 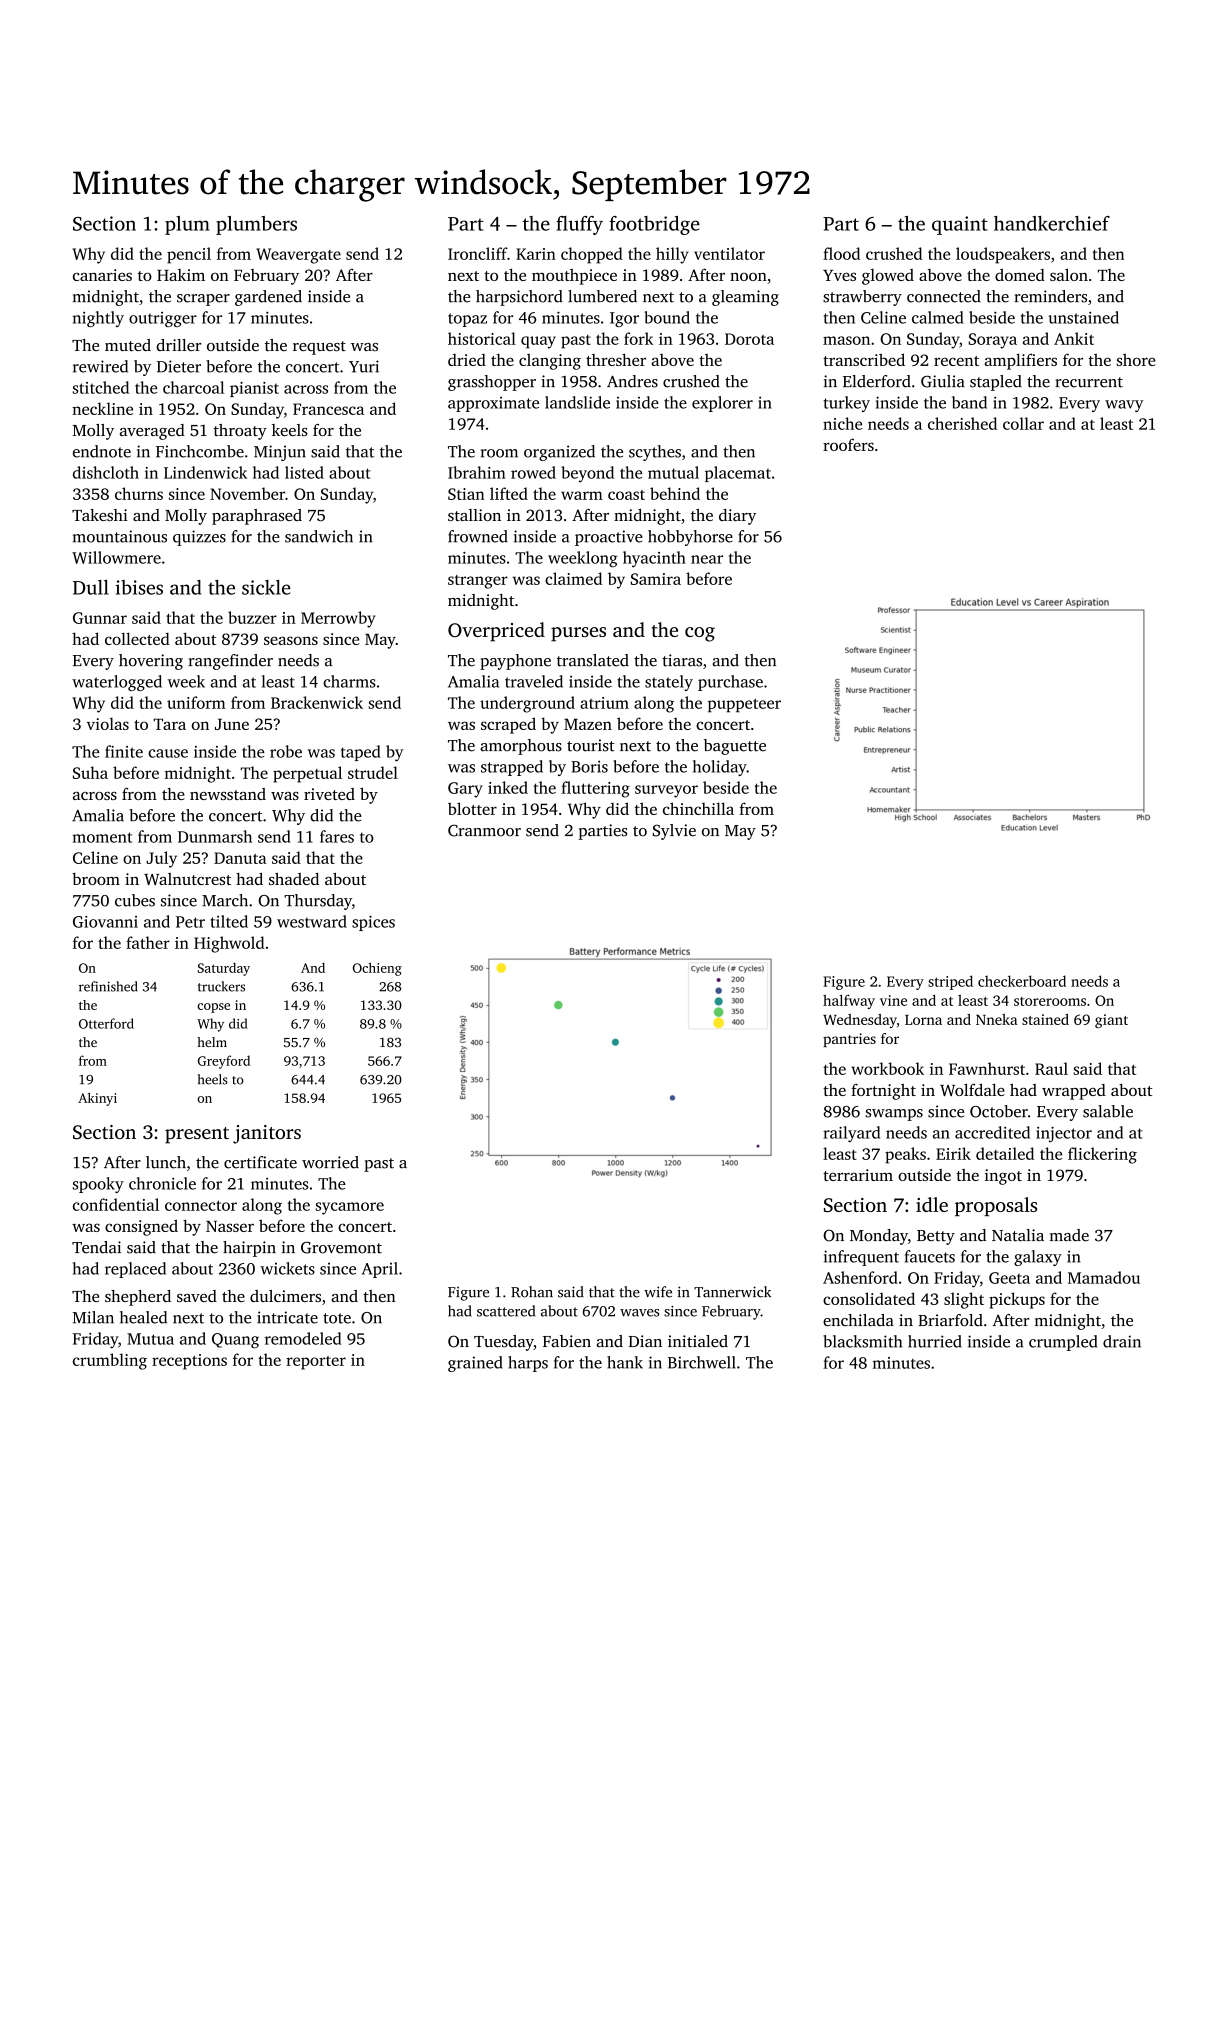 I want to click on robe, so click(x=286, y=751).
